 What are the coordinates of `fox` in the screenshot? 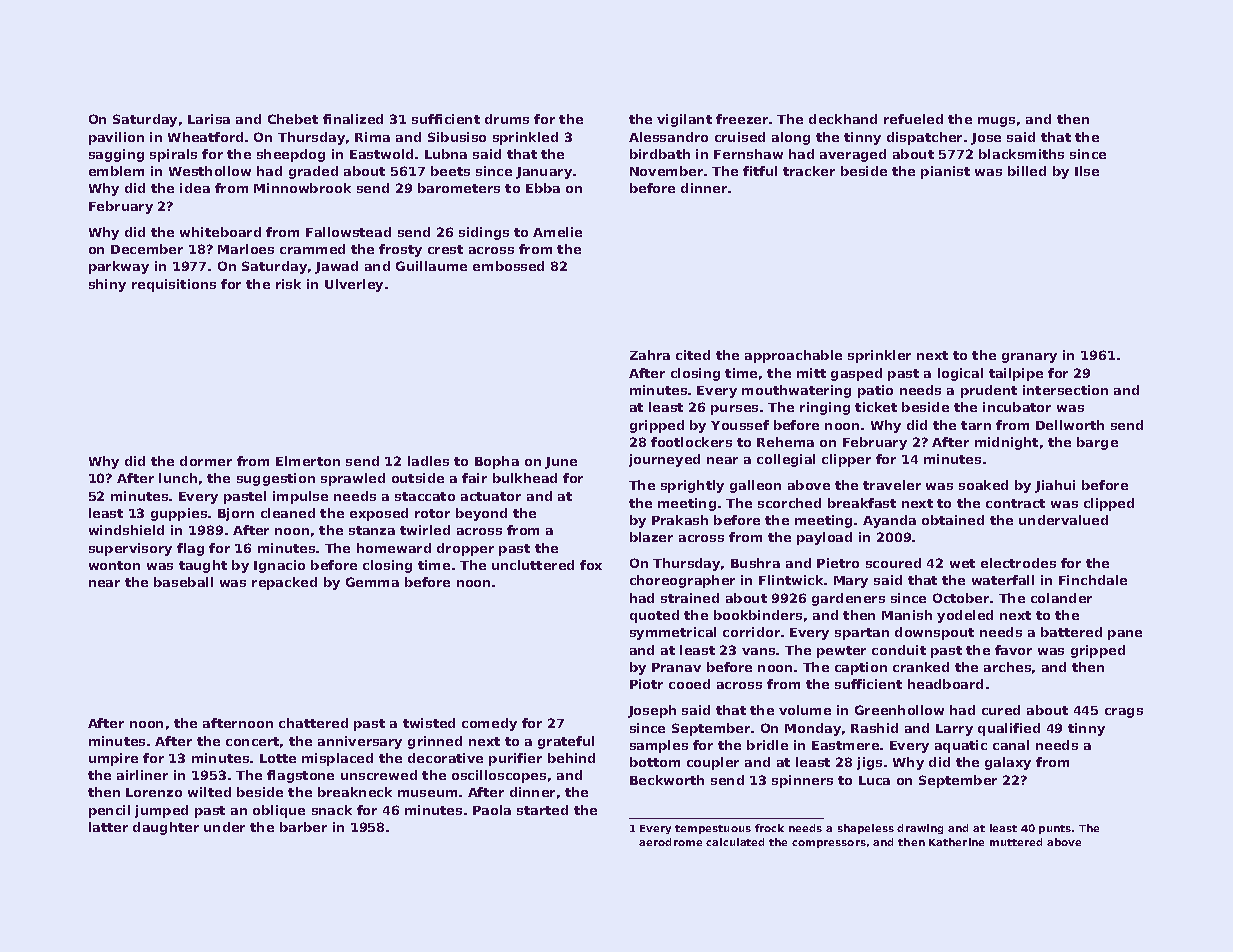 It's located at (591, 565).
